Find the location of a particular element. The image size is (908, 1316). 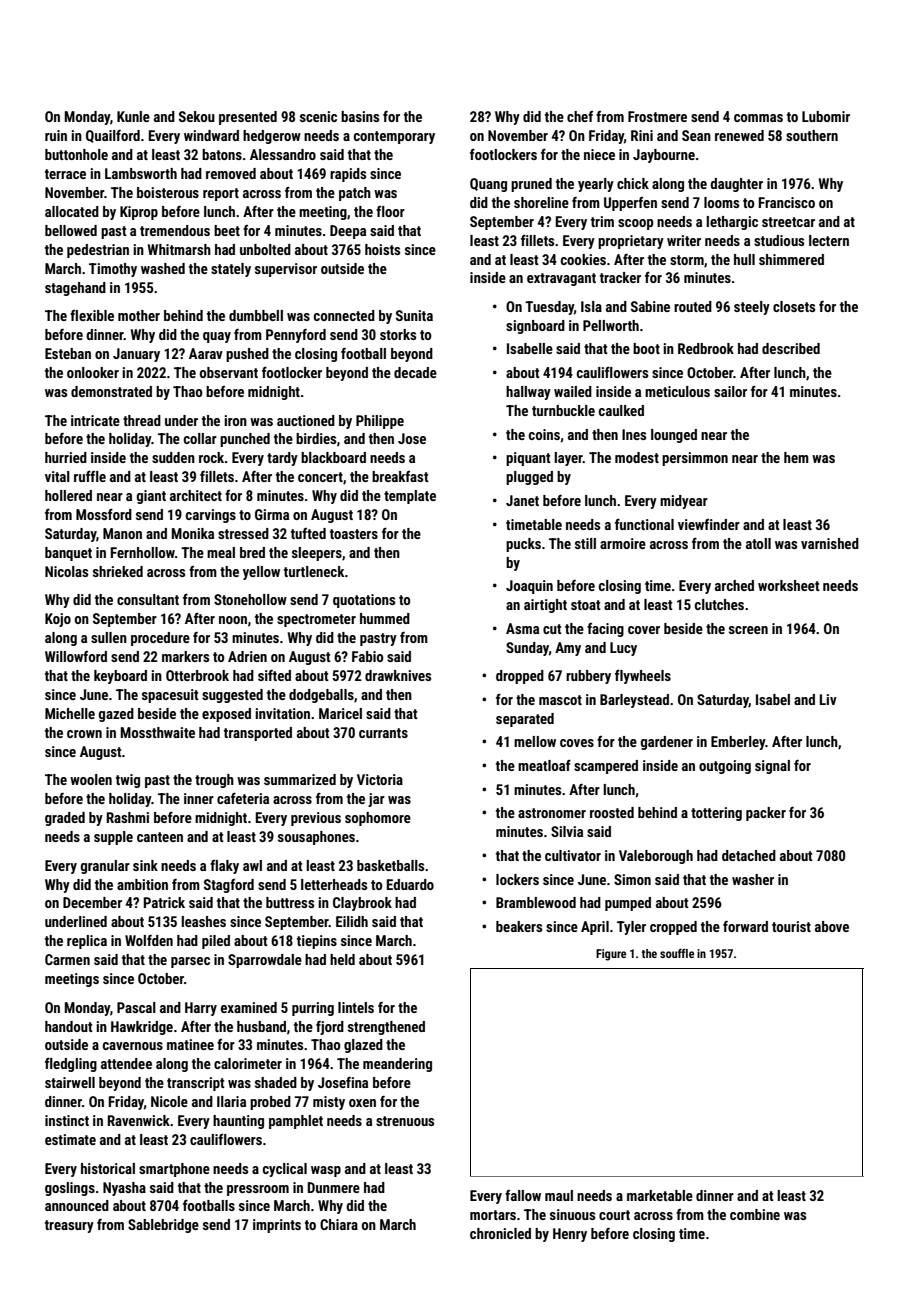

Carmen is located at coordinates (67, 959).
